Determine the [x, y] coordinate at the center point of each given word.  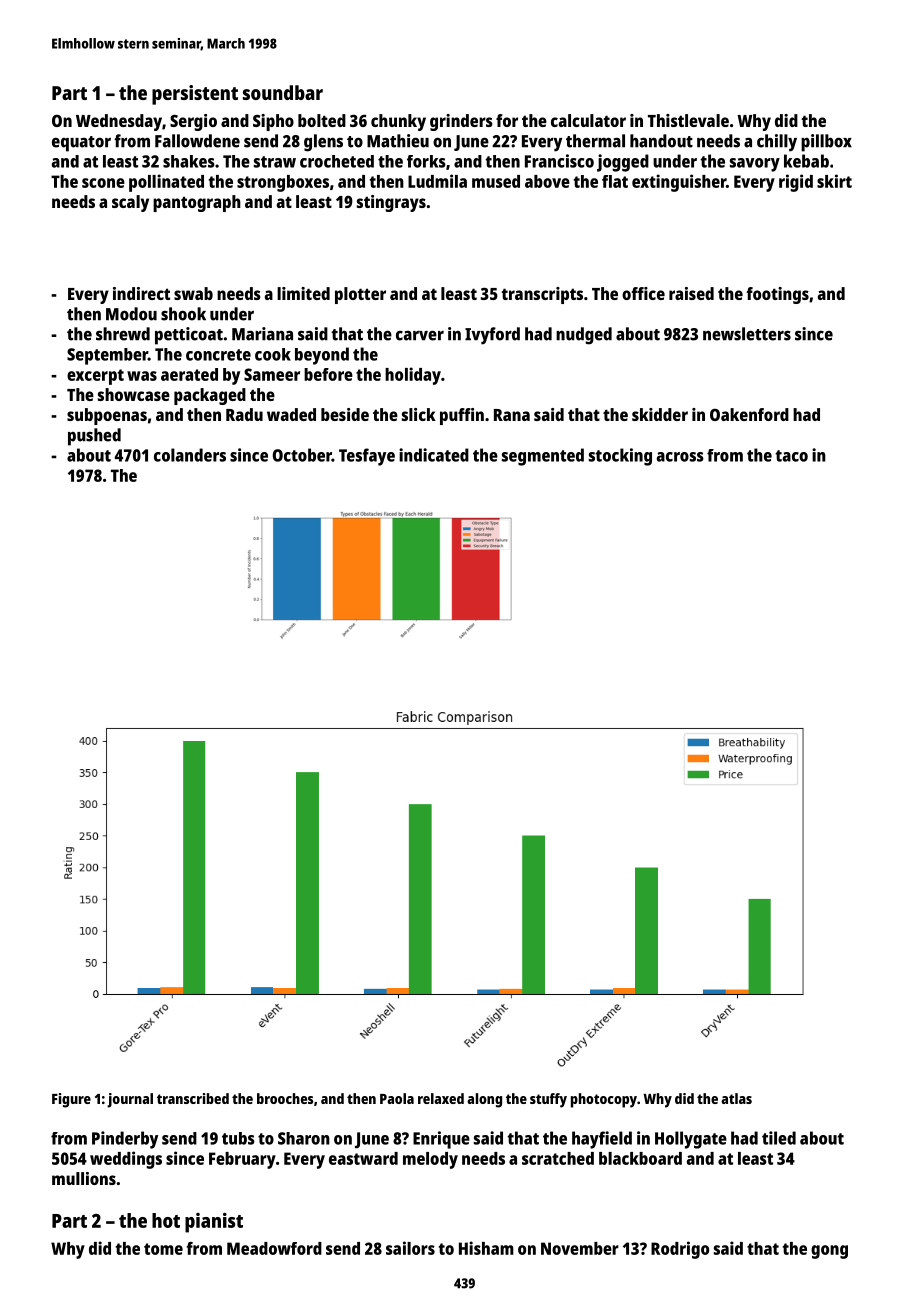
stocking [620, 457]
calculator [588, 120]
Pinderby [125, 1140]
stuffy [548, 1100]
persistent [195, 95]
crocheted [337, 161]
